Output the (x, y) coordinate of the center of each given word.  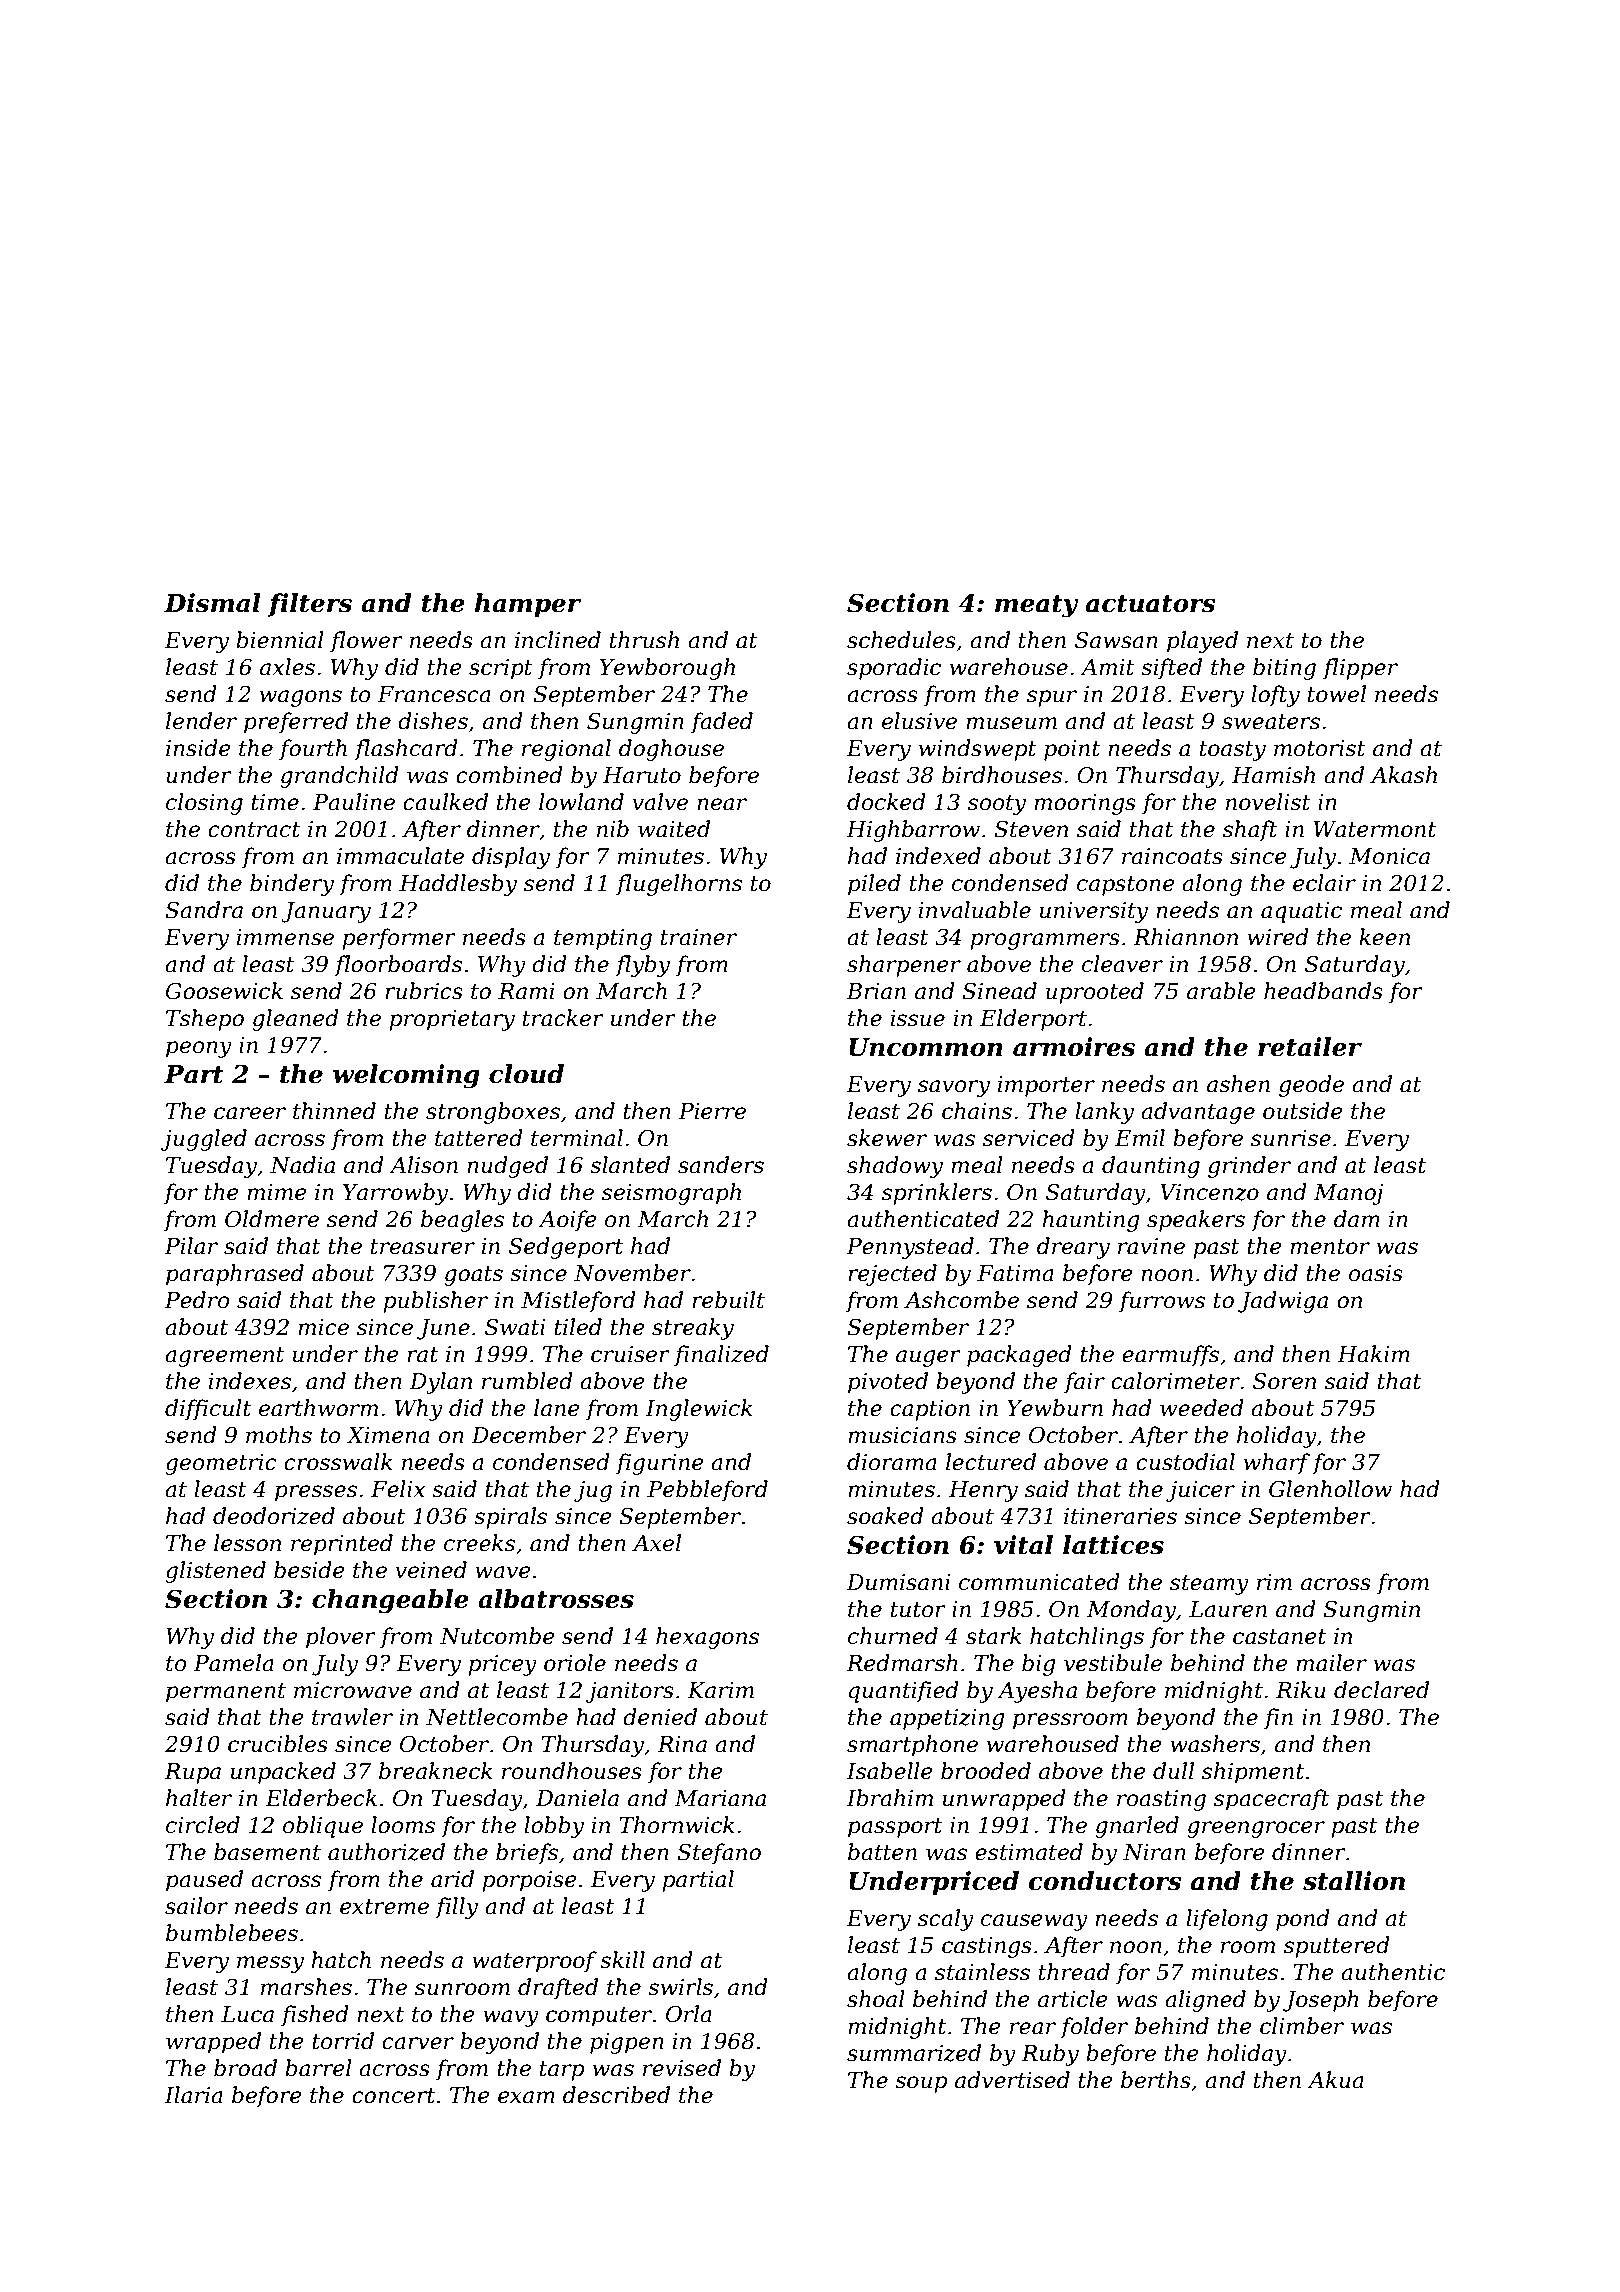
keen (1384, 937)
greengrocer (1256, 1829)
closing (204, 804)
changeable (390, 1601)
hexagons (707, 1638)
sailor (196, 1906)
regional (566, 750)
